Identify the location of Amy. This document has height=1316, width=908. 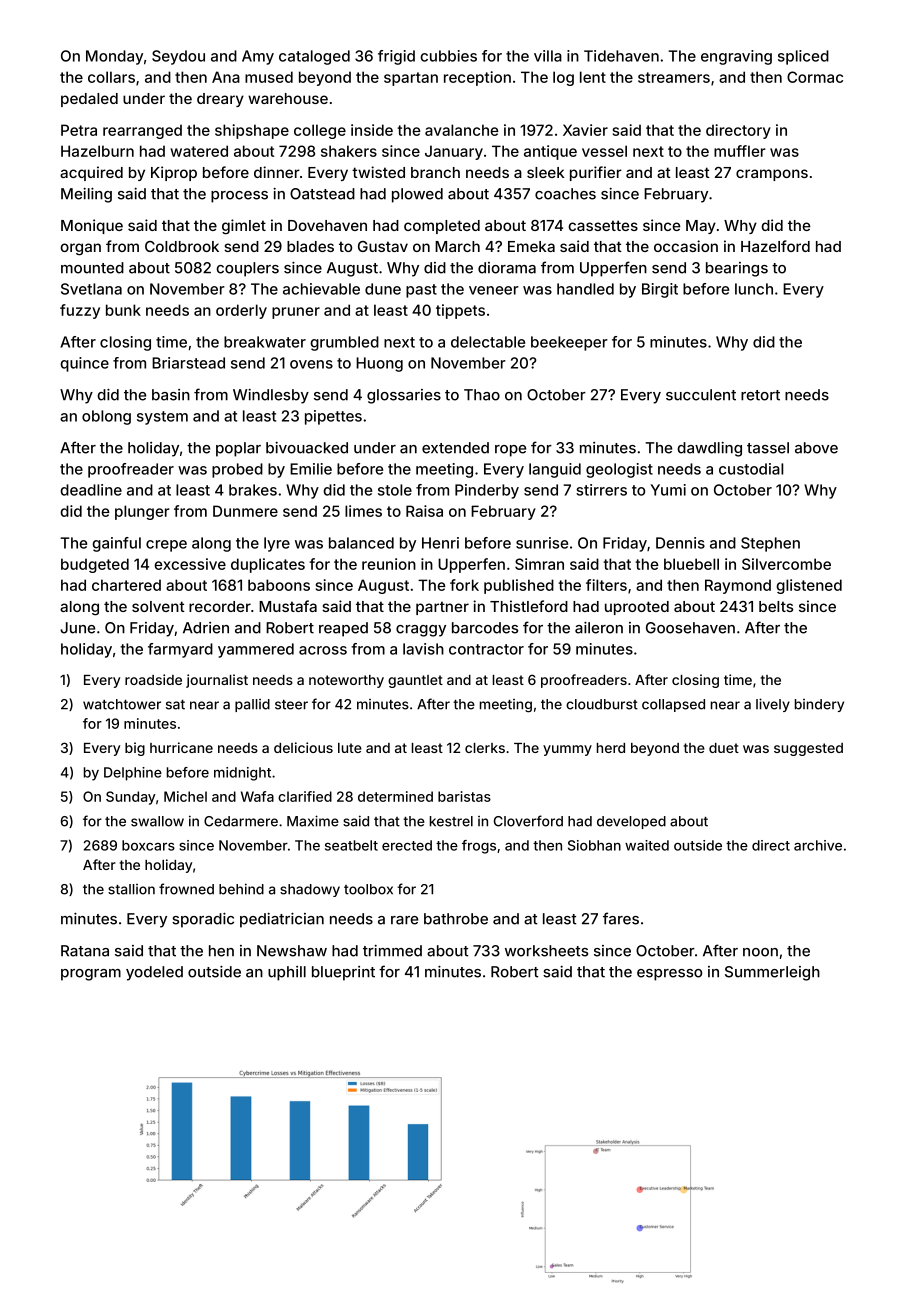
(258, 57).
